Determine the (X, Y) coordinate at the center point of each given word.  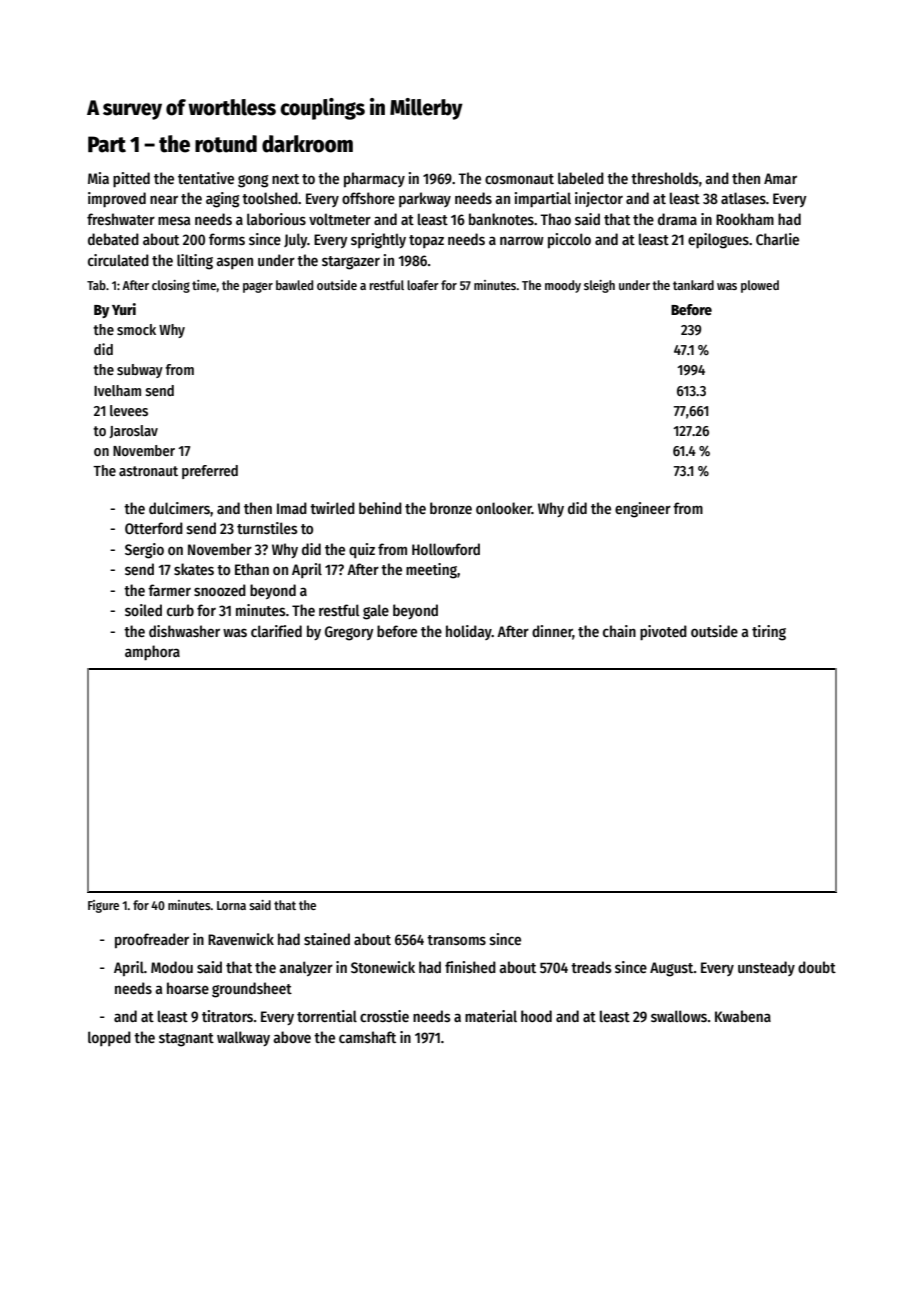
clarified (276, 631)
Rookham (745, 219)
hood (536, 1016)
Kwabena (743, 1016)
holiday (469, 632)
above (292, 1037)
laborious (276, 219)
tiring (769, 633)
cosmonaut (519, 179)
